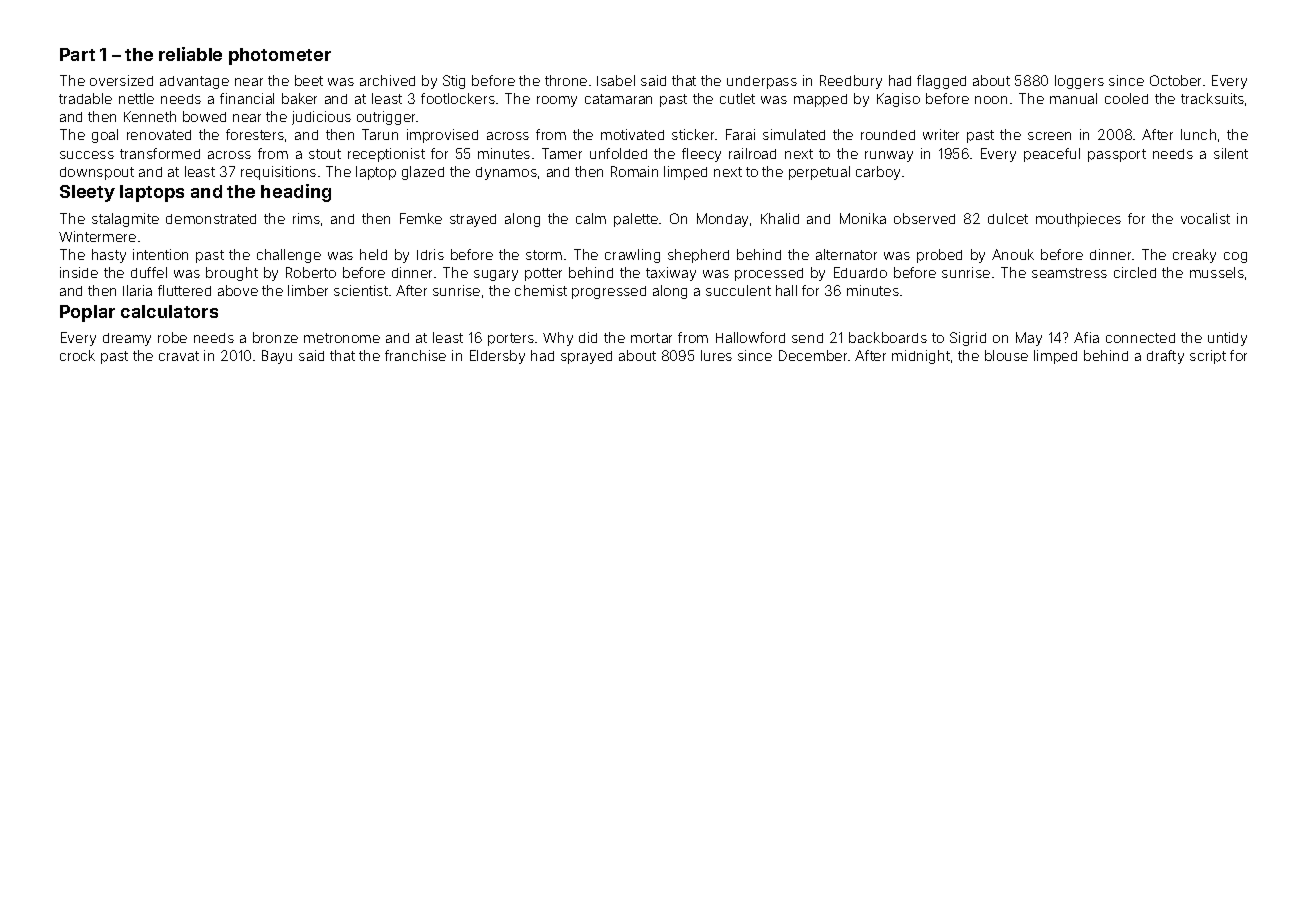 The width and height of the page is (1308, 924). Describe the element at coordinates (97, 173) in the page. I see `downspout` at that location.
